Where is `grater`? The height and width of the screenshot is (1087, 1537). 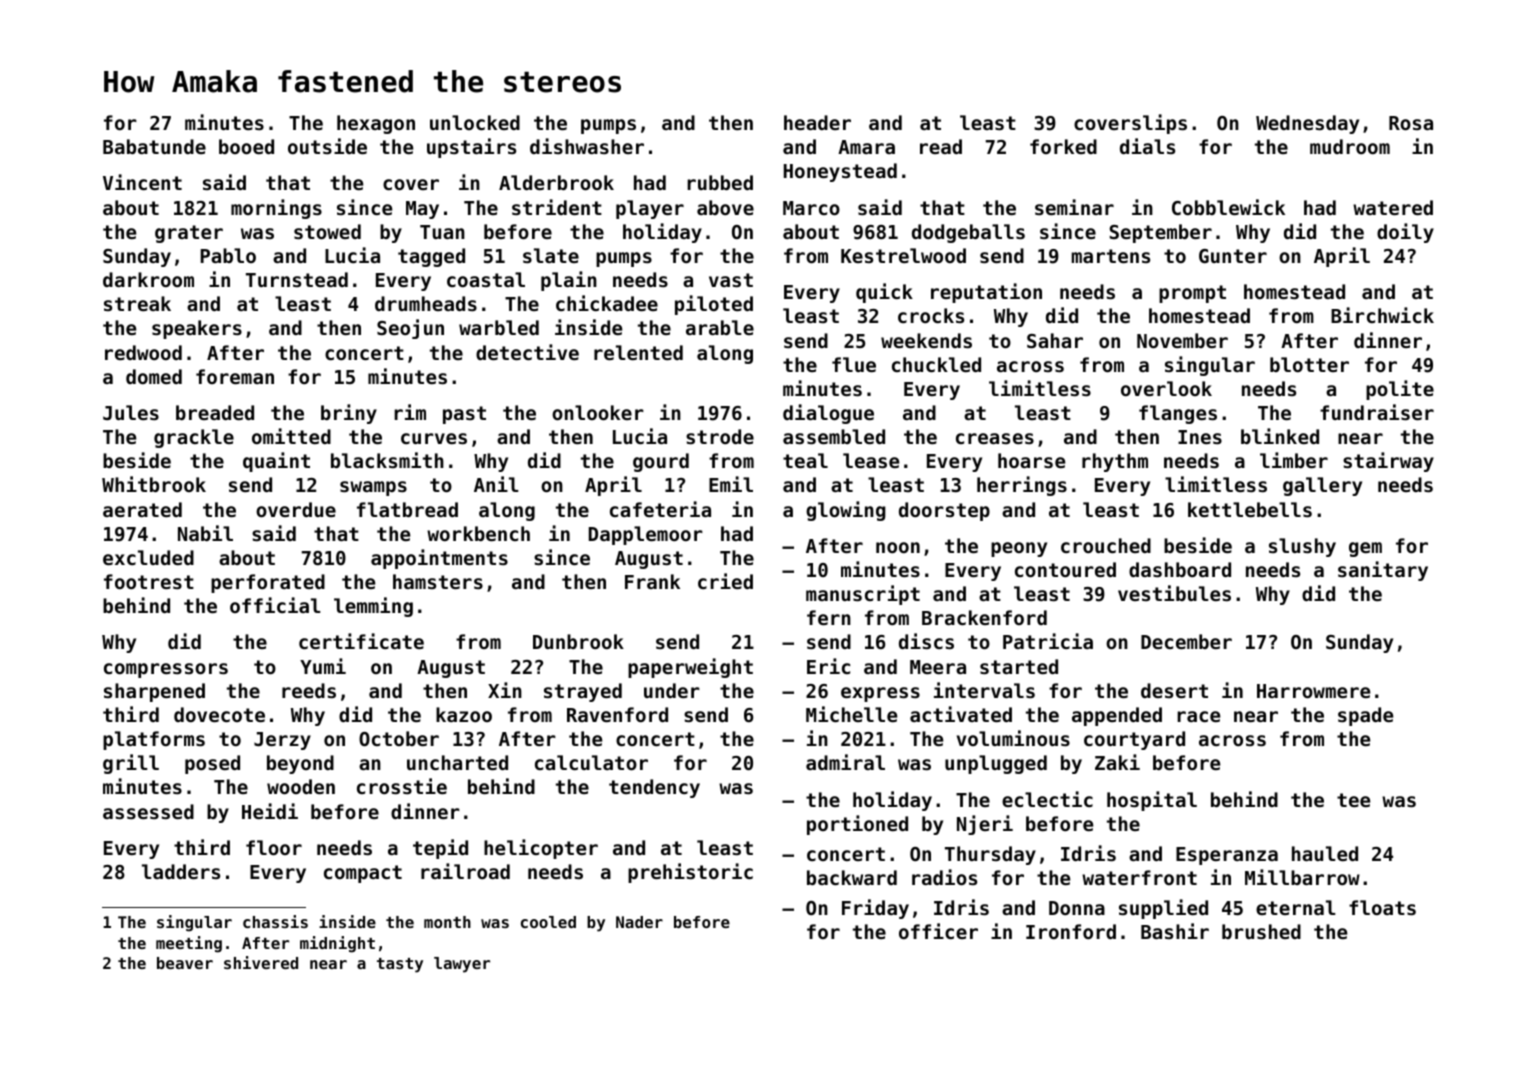 grater is located at coordinates (189, 234).
